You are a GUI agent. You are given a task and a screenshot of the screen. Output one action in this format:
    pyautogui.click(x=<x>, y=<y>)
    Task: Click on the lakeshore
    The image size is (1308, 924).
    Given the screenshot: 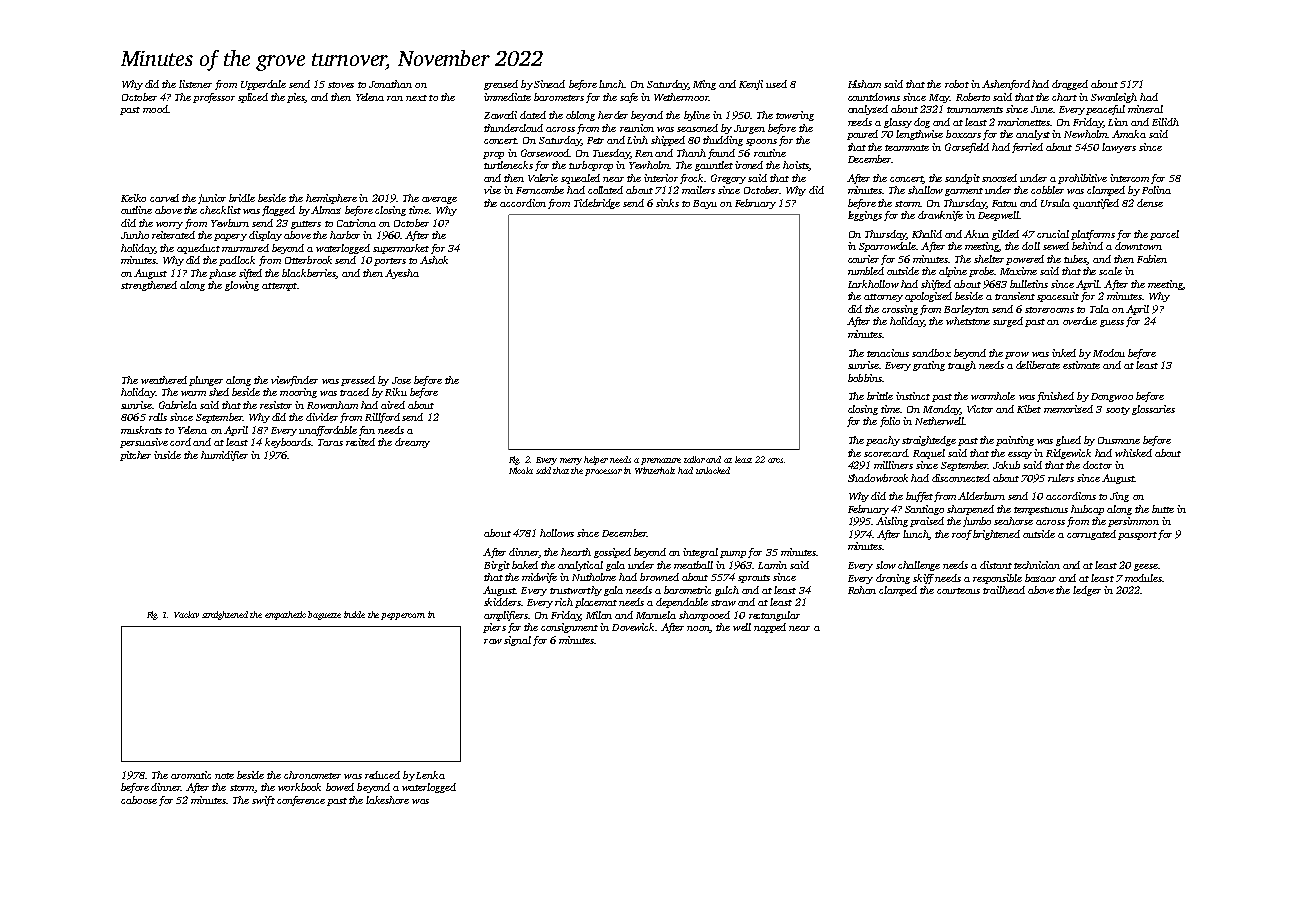 What is the action you would take?
    pyautogui.click(x=387, y=800)
